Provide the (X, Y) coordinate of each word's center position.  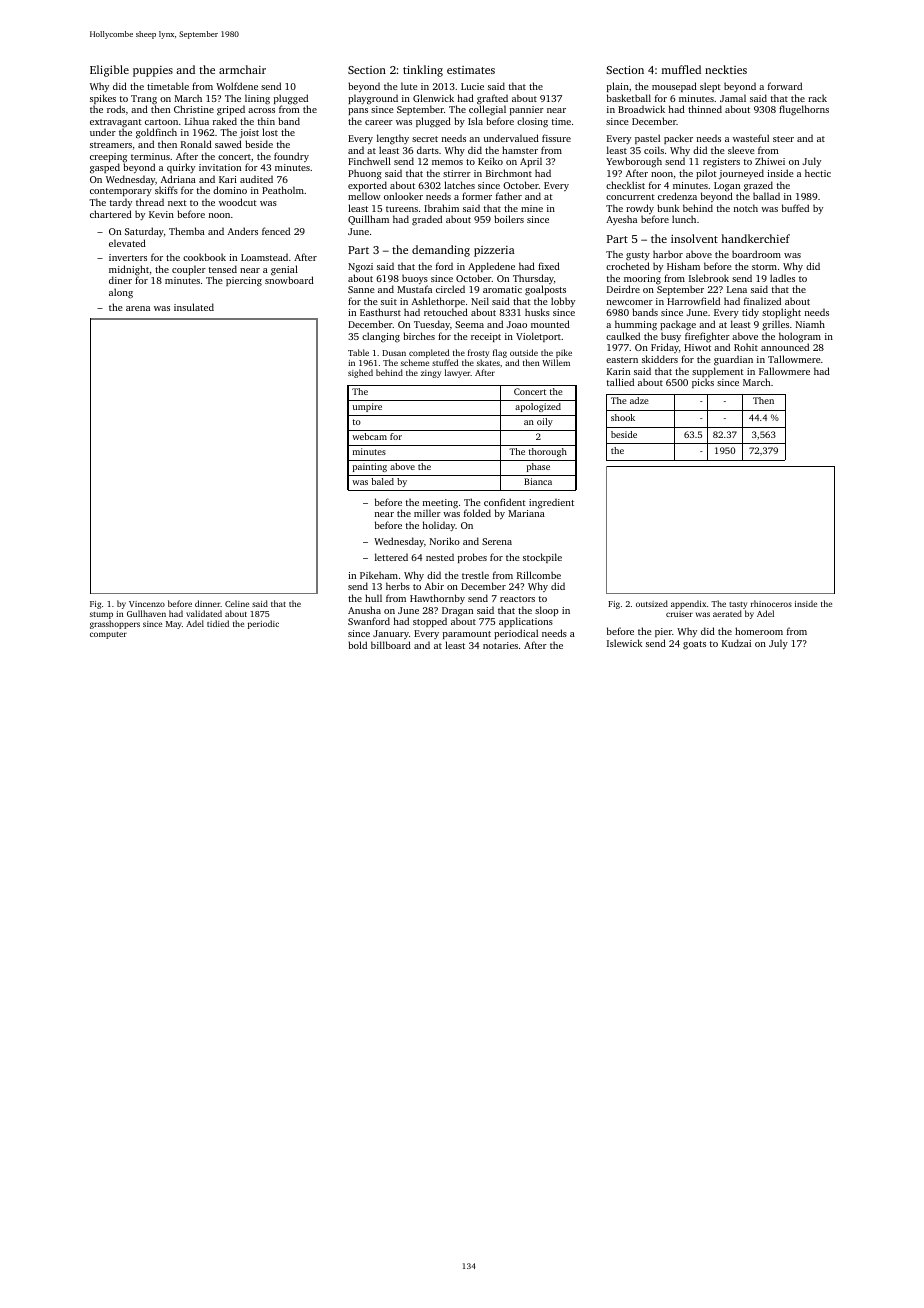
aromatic (502, 289)
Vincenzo (147, 604)
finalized (762, 301)
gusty (638, 256)
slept (710, 87)
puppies (153, 71)
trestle (475, 575)
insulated (194, 307)
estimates (471, 70)
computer (108, 635)
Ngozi (360, 268)
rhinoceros (771, 603)
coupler (189, 270)
